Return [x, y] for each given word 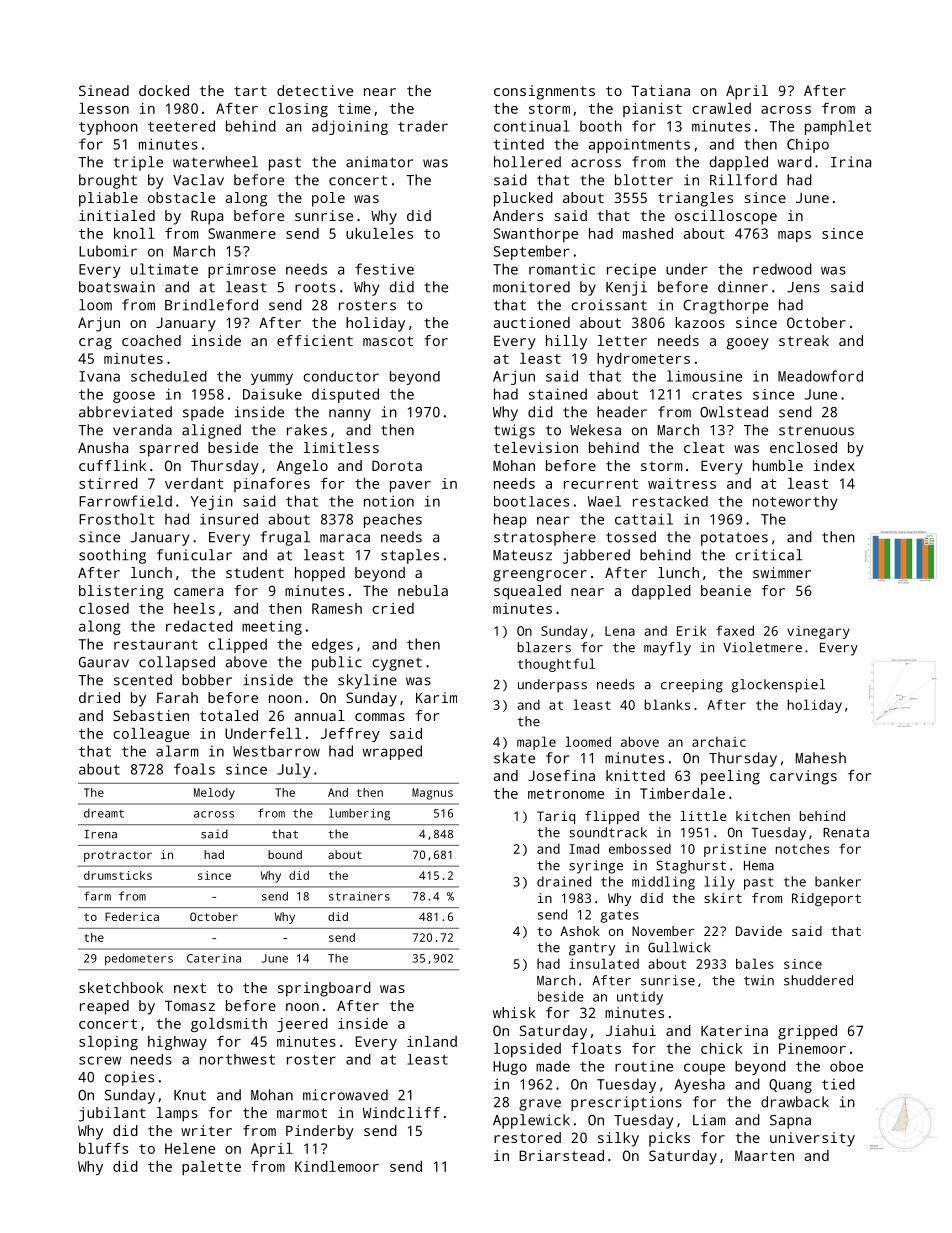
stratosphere [545, 538]
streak [804, 340]
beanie [726, 590]
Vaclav [198, 180]
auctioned [532, 322]
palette [211, 1168]
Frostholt [116, 519]
